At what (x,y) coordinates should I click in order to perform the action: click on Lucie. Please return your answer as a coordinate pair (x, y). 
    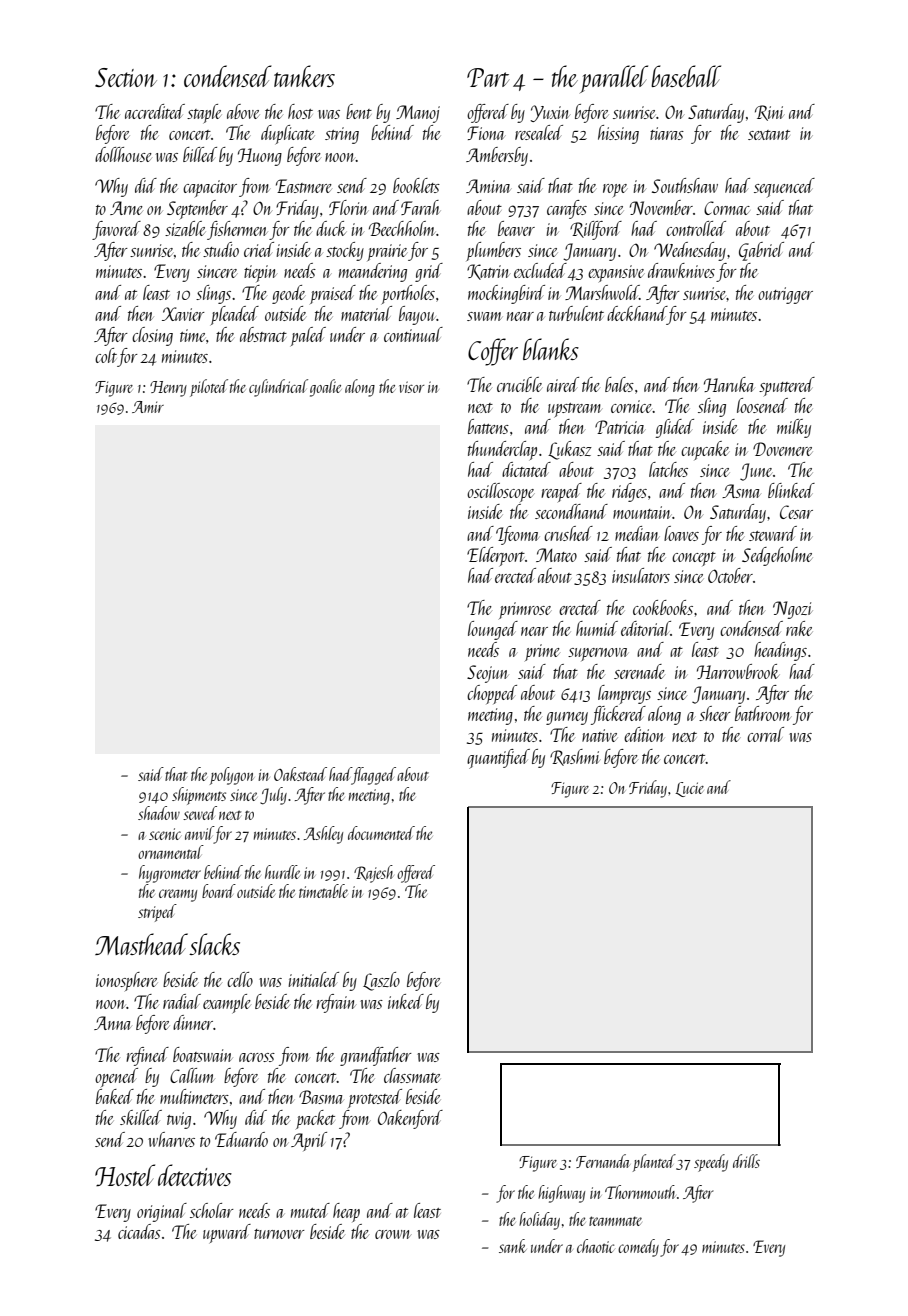
    Looking at the image, I should click on (689, 789).
